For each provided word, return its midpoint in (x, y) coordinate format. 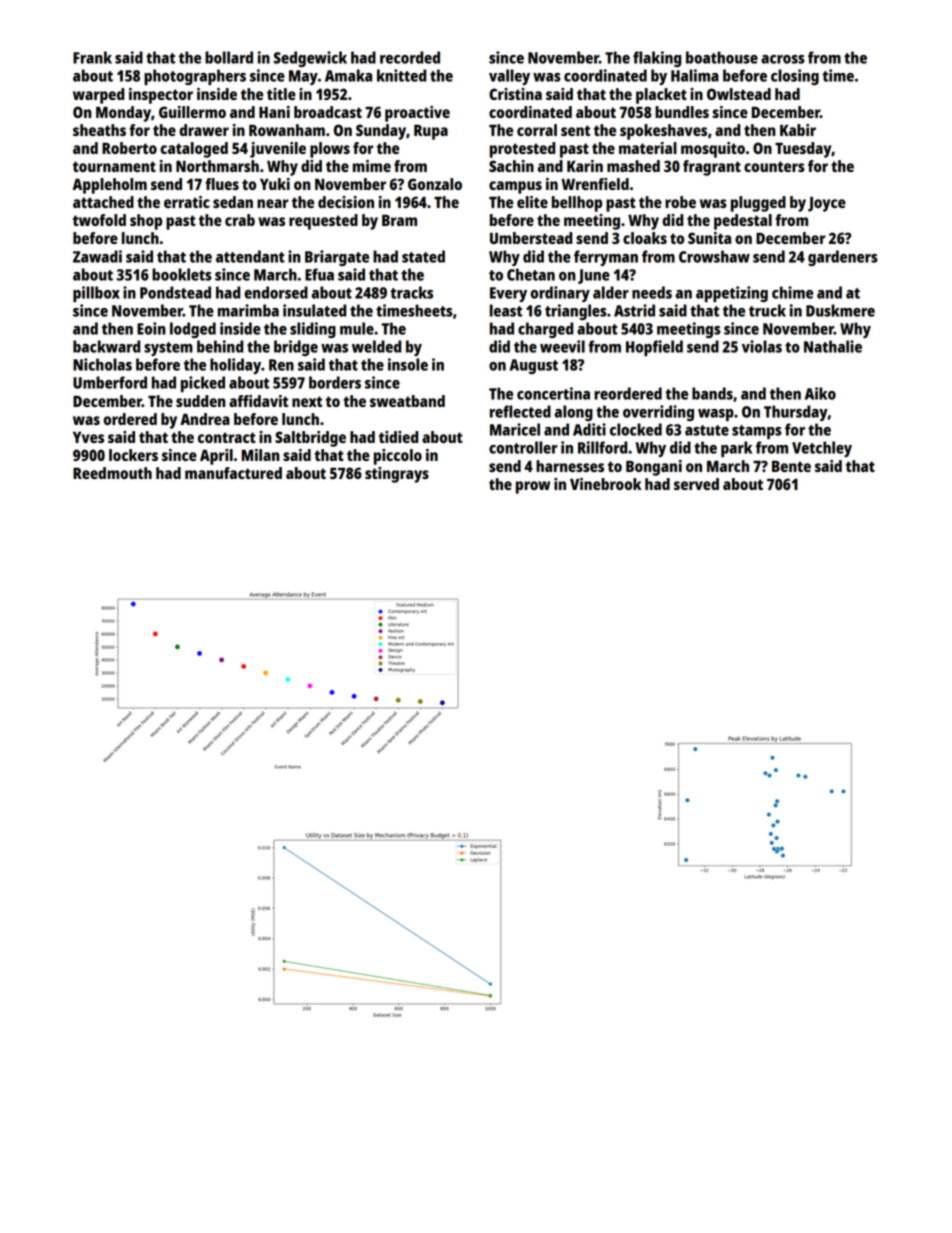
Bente (791, 466)
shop (146, 222)
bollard (229, 57)
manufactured (233, 473)
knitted (402, 75)
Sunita (709, 238)
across (783, 59)
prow (533, 487)
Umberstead (531, 238)
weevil (562, 346)
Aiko (820, 393)
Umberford (110, 382)
